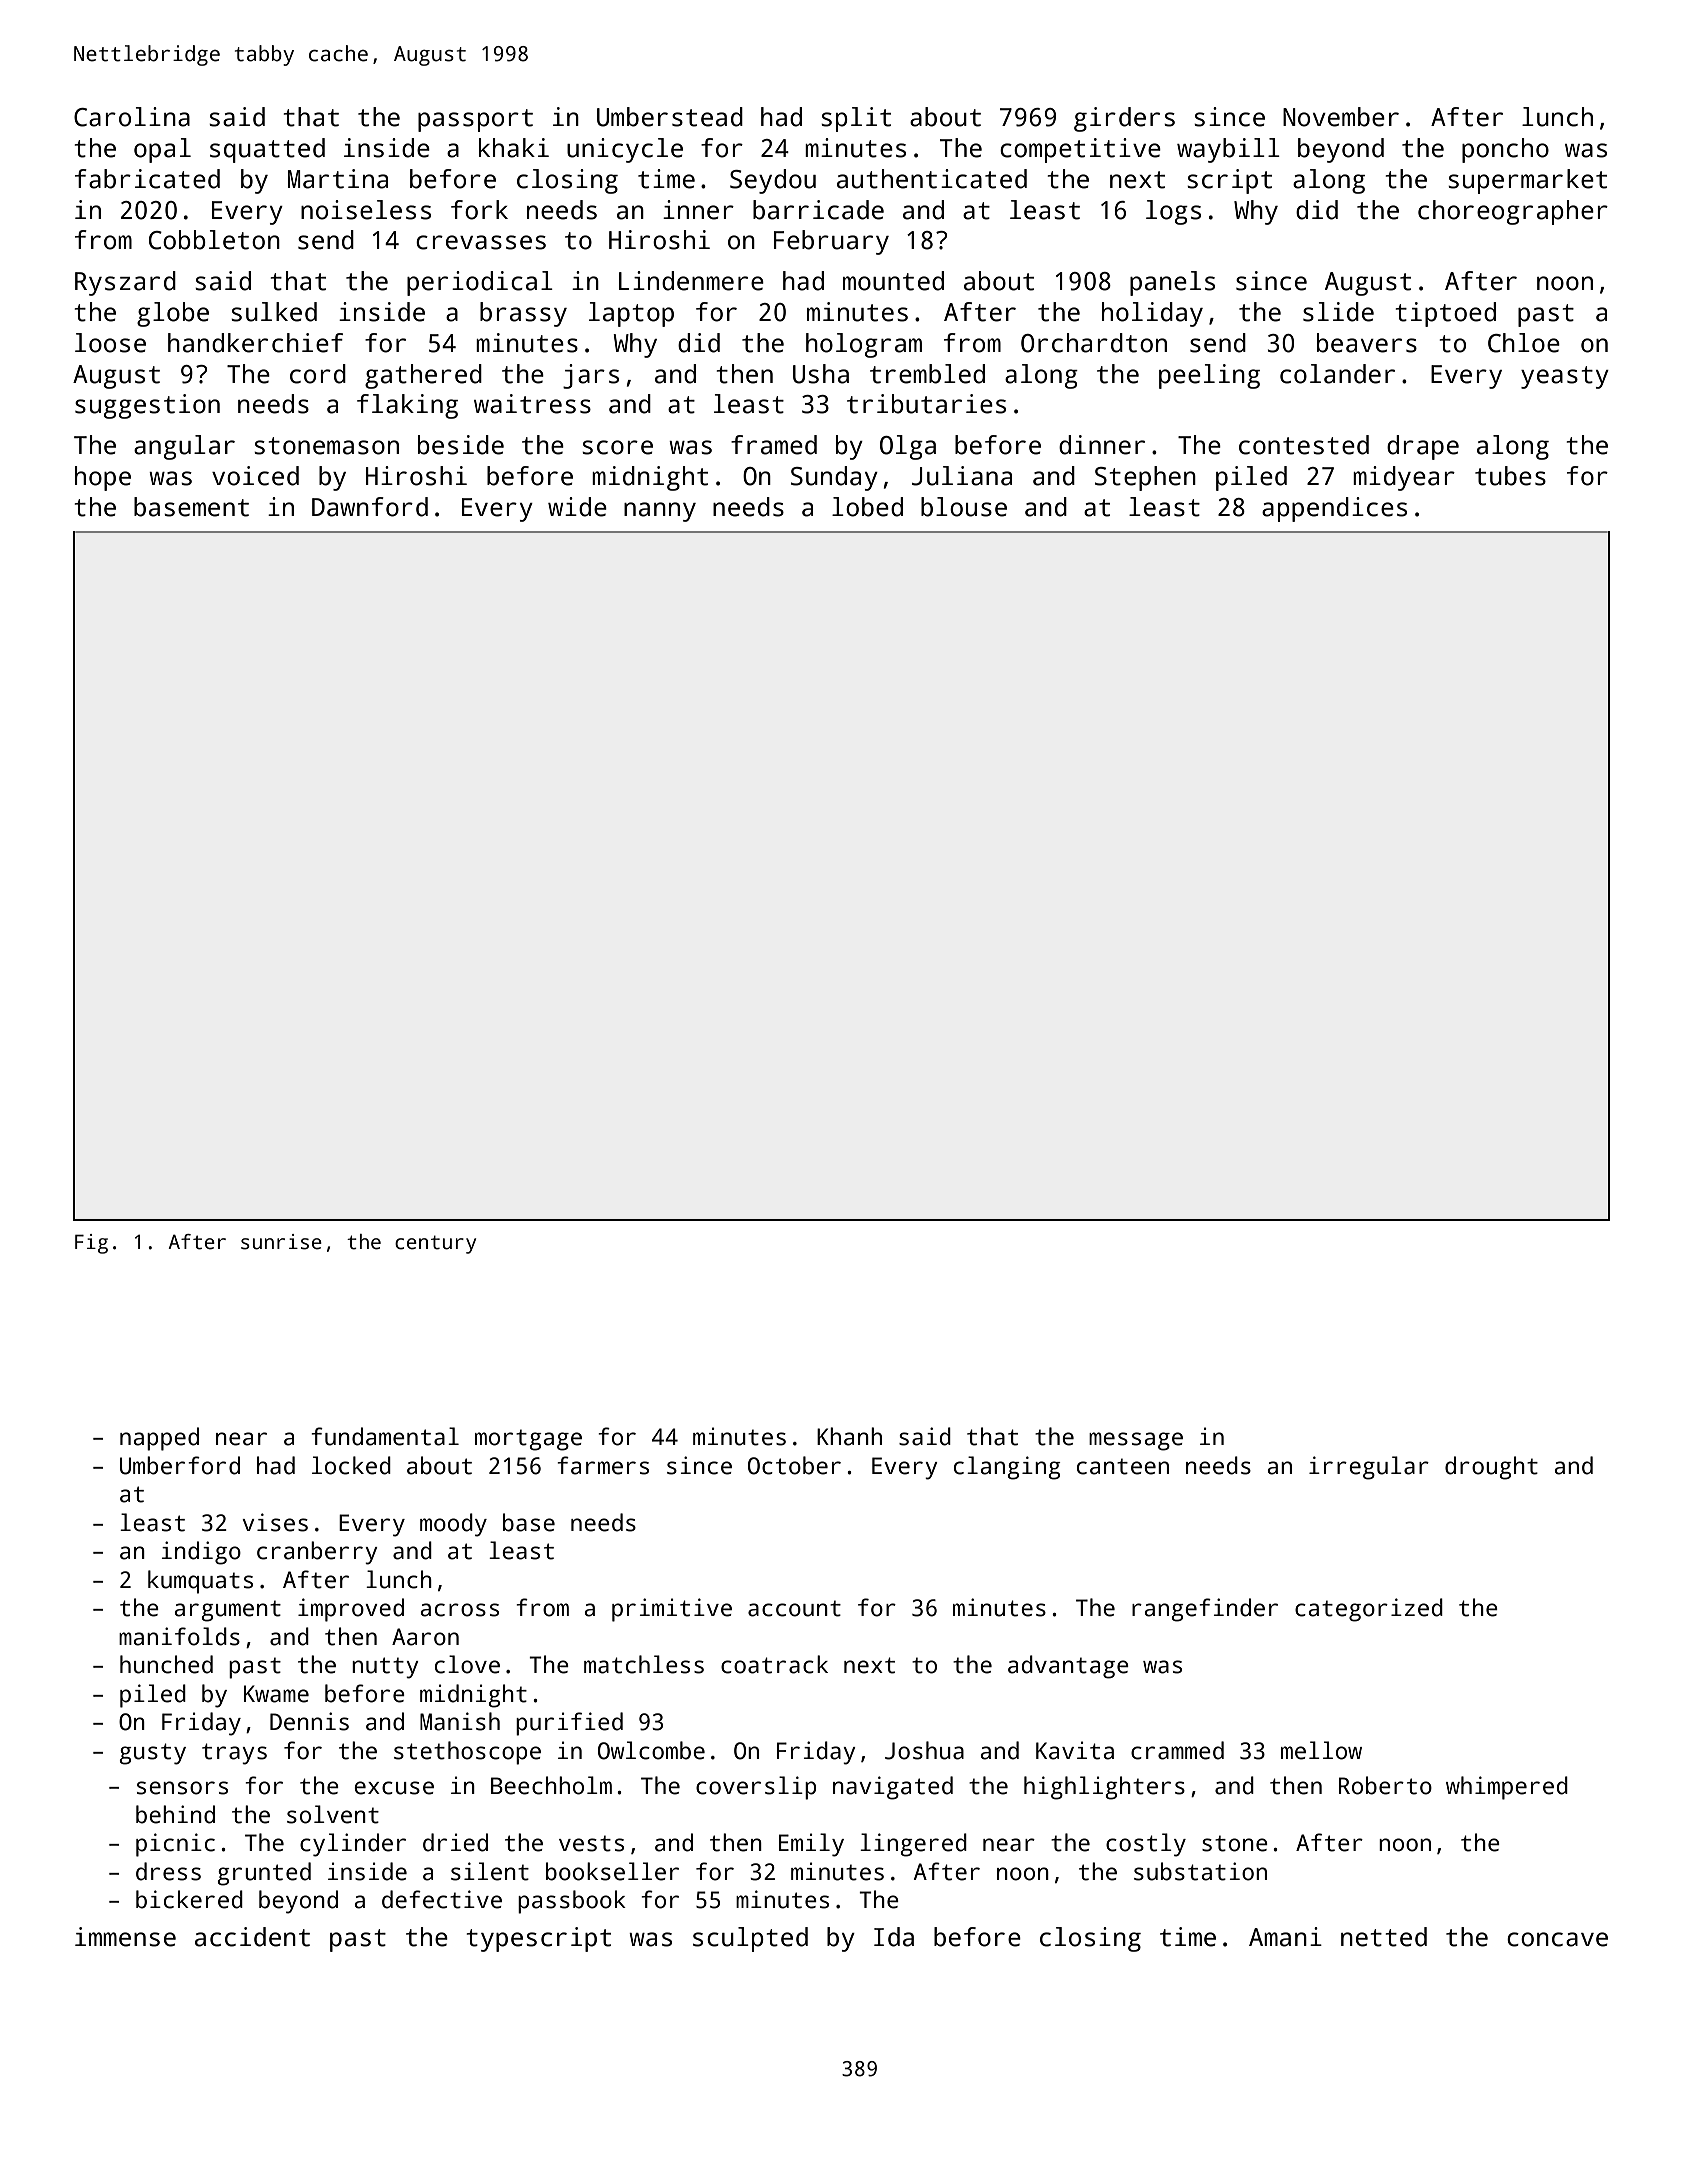  What do you see at coordinates (1228, 150) in the screenshot?
I see `waybill` at bounding box center [1228, 150].
